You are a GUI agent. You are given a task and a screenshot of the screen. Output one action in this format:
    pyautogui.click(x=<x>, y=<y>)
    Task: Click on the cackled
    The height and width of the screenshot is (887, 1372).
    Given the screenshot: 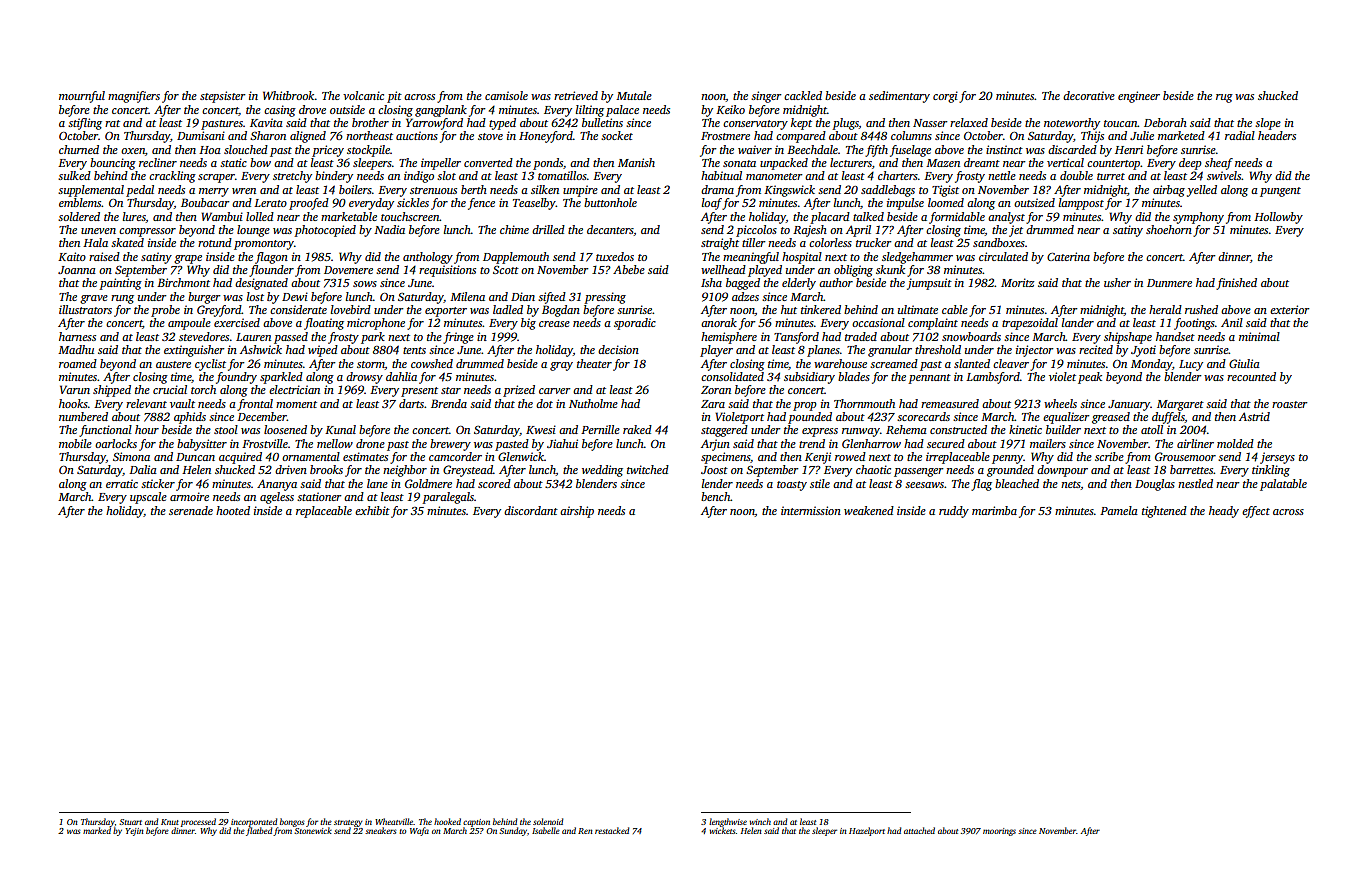 What is the action you would take?
    pyautogui.click(x=803, y=95)
